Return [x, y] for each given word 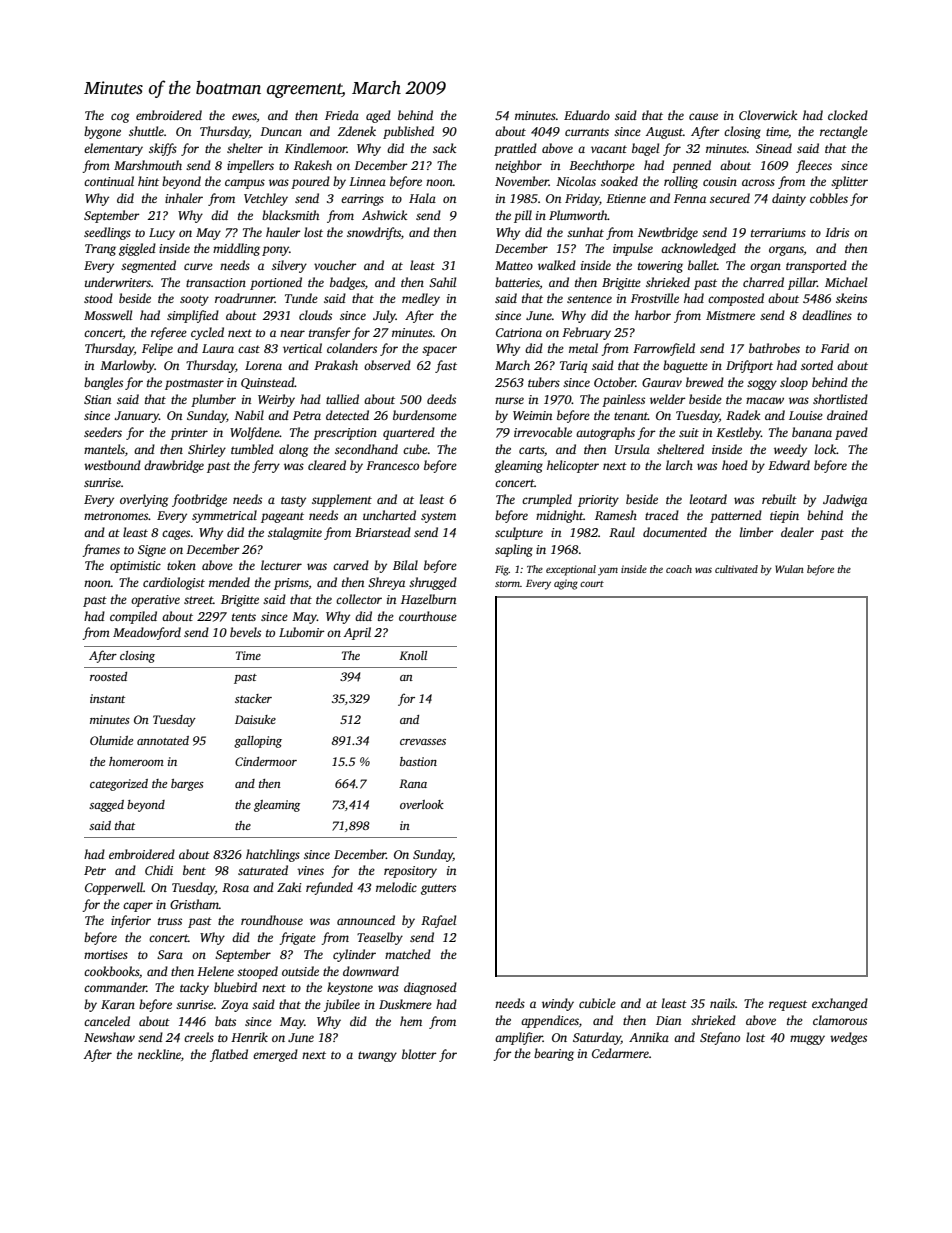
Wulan [789, 569]
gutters [438, 889]
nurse [509, 400]
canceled [107, 1021]
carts [531, 450]
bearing [554, 1054]
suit [689, 432]
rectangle [844, 132]
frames [101, 550]
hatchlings [273, 855]
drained [847, 415]
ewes [244, 116]
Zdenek [357, 131]
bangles [103, 383]
